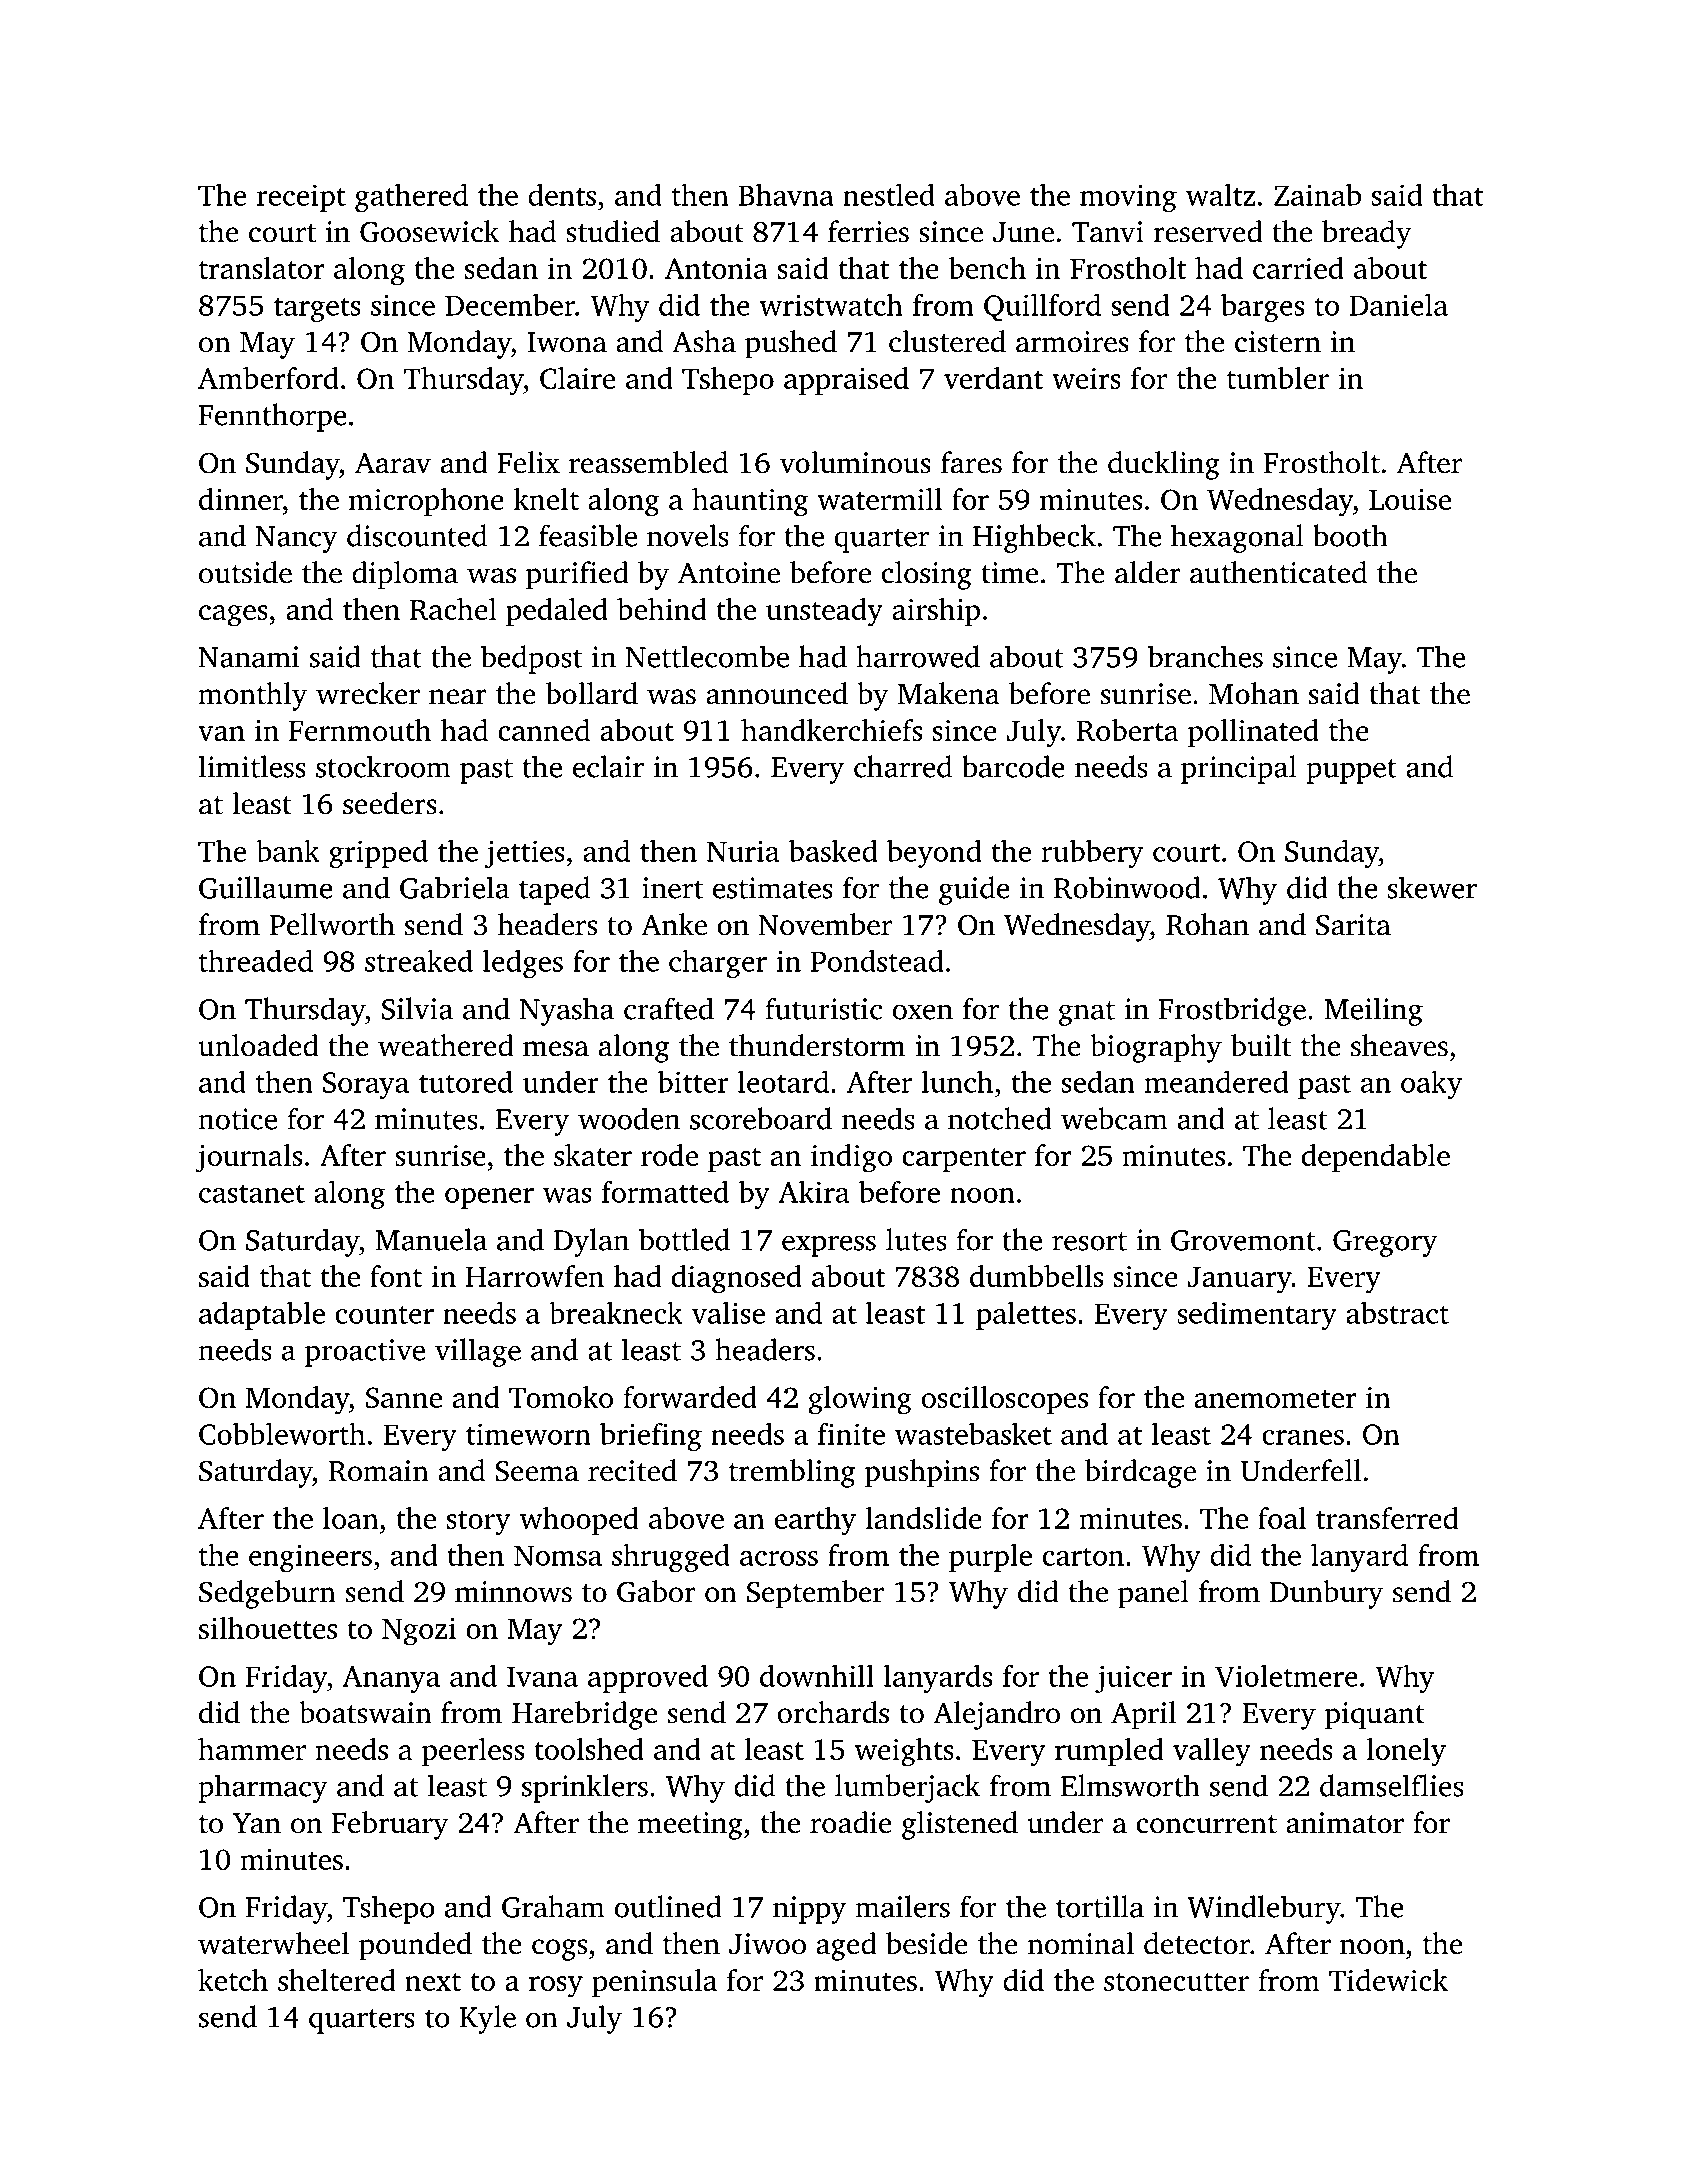 This screenshot has width=1683, height=2178. Describe the element at coordinates (559, 1950) in the screenshot. I see `cogs` at that location.
